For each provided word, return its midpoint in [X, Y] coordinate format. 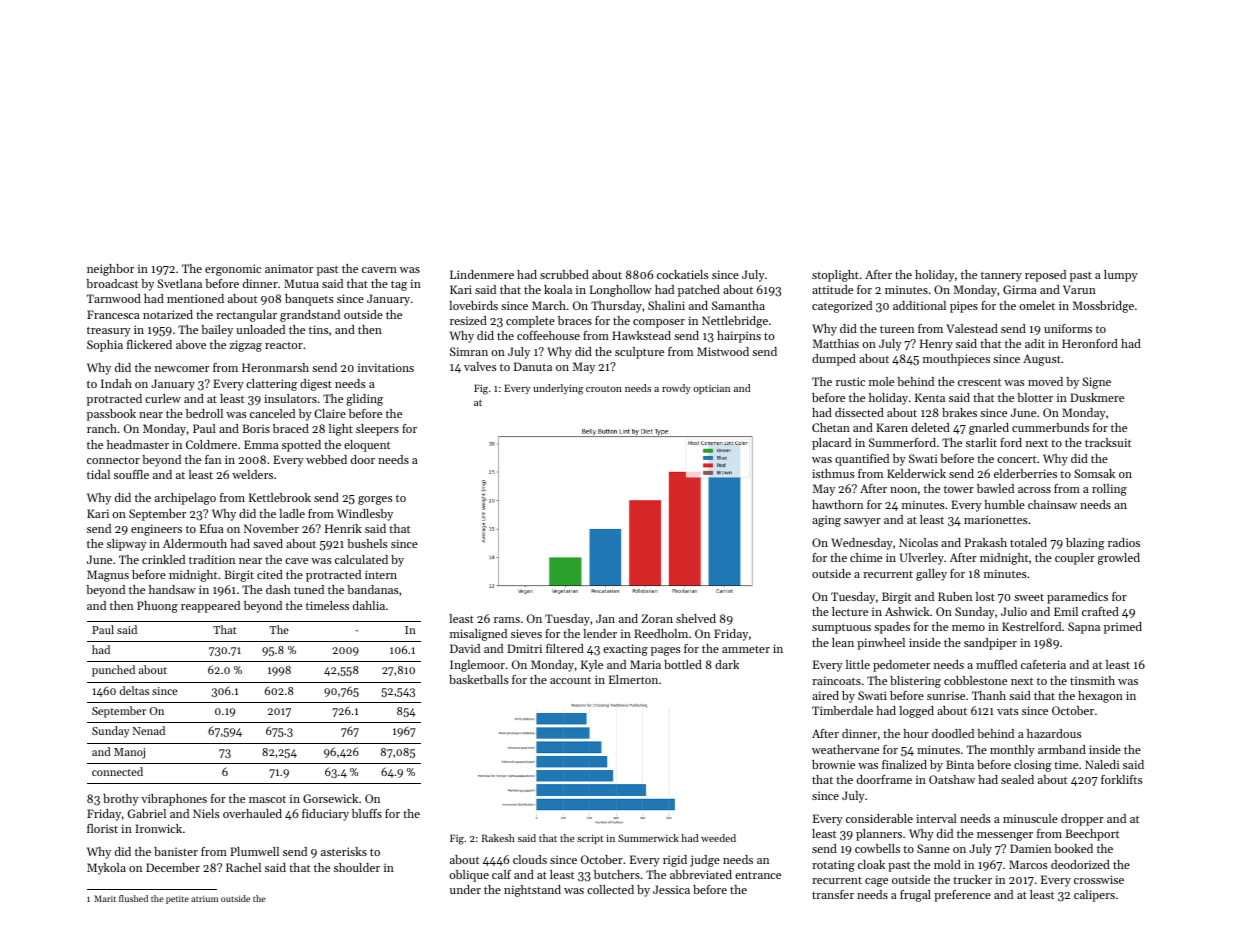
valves [480, 366]
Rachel [243, 867]
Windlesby [365, 515]
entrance [758, 875]
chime [866, 557]
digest [316, 385]
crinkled [163, 559]
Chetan [831, 427]
